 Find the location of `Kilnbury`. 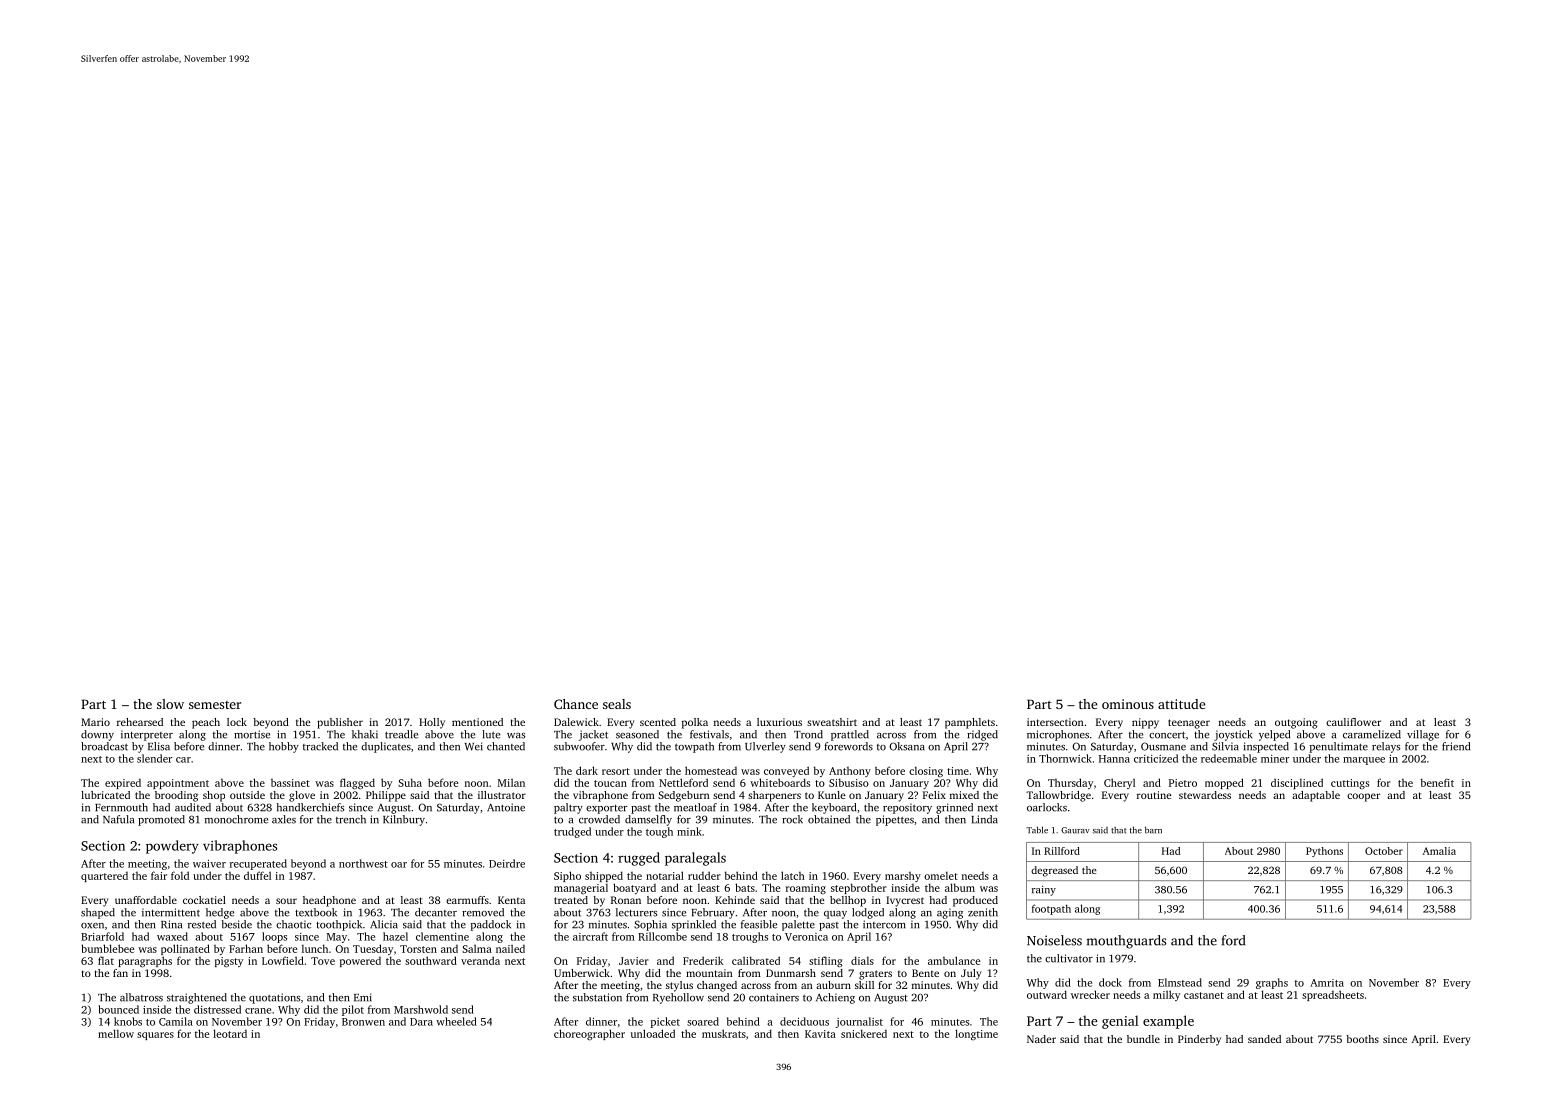

Kilnbury is located at coordinates (404, 820).
